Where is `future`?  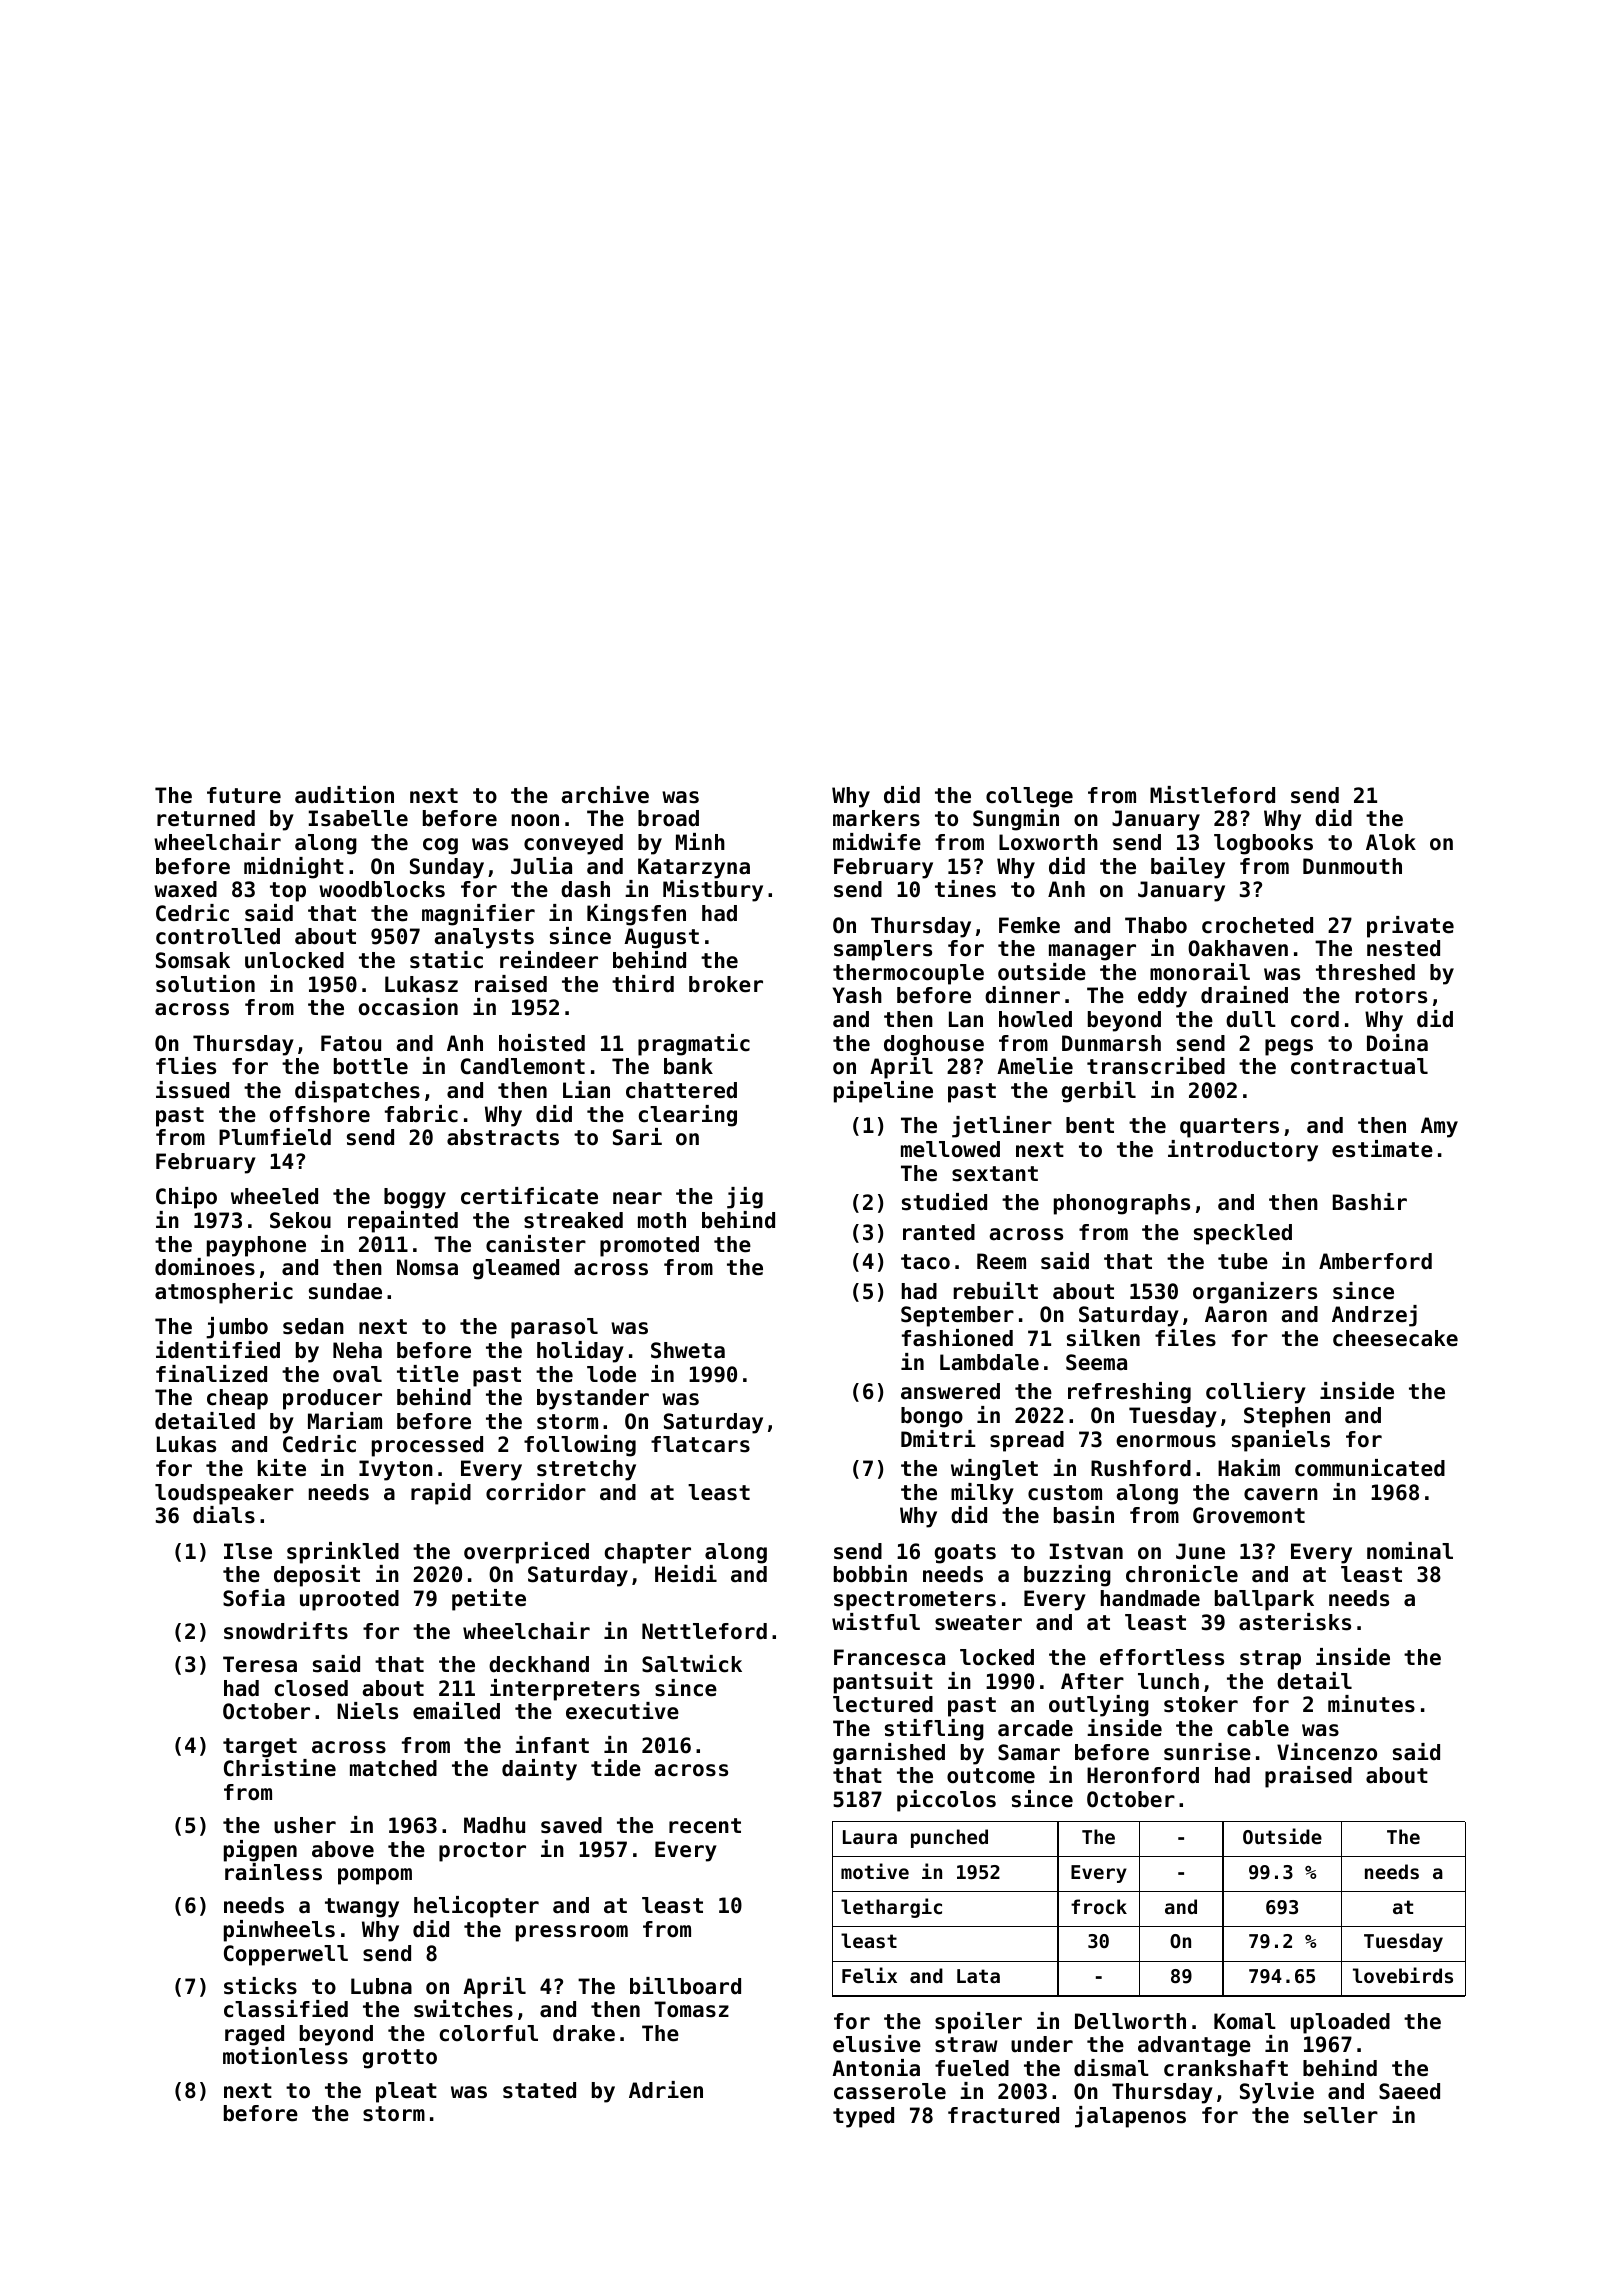 future is located at coordinates (244, 795).
